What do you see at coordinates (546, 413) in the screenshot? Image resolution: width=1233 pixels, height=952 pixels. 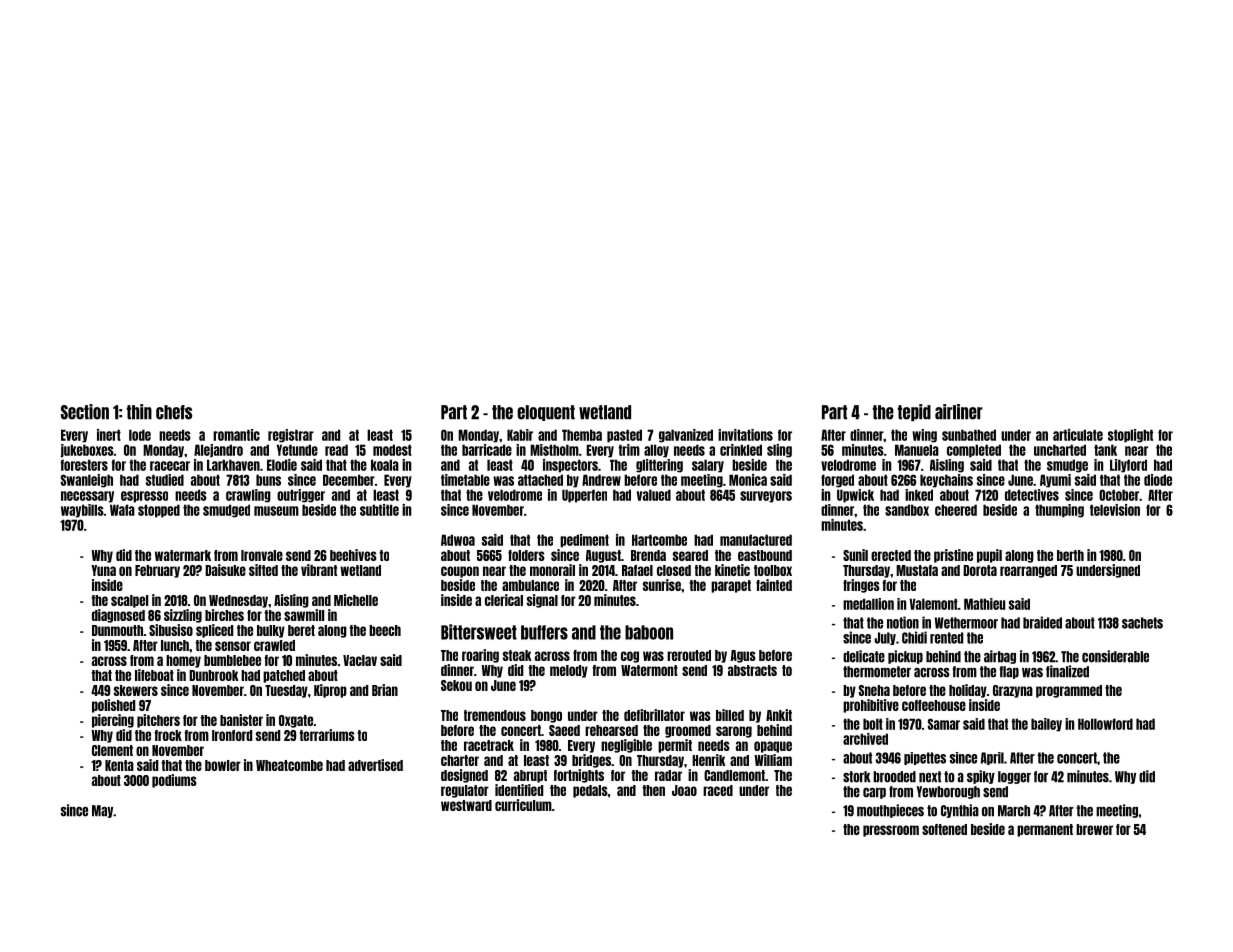 I see `eloquent` at bounding box center [546, 413].
